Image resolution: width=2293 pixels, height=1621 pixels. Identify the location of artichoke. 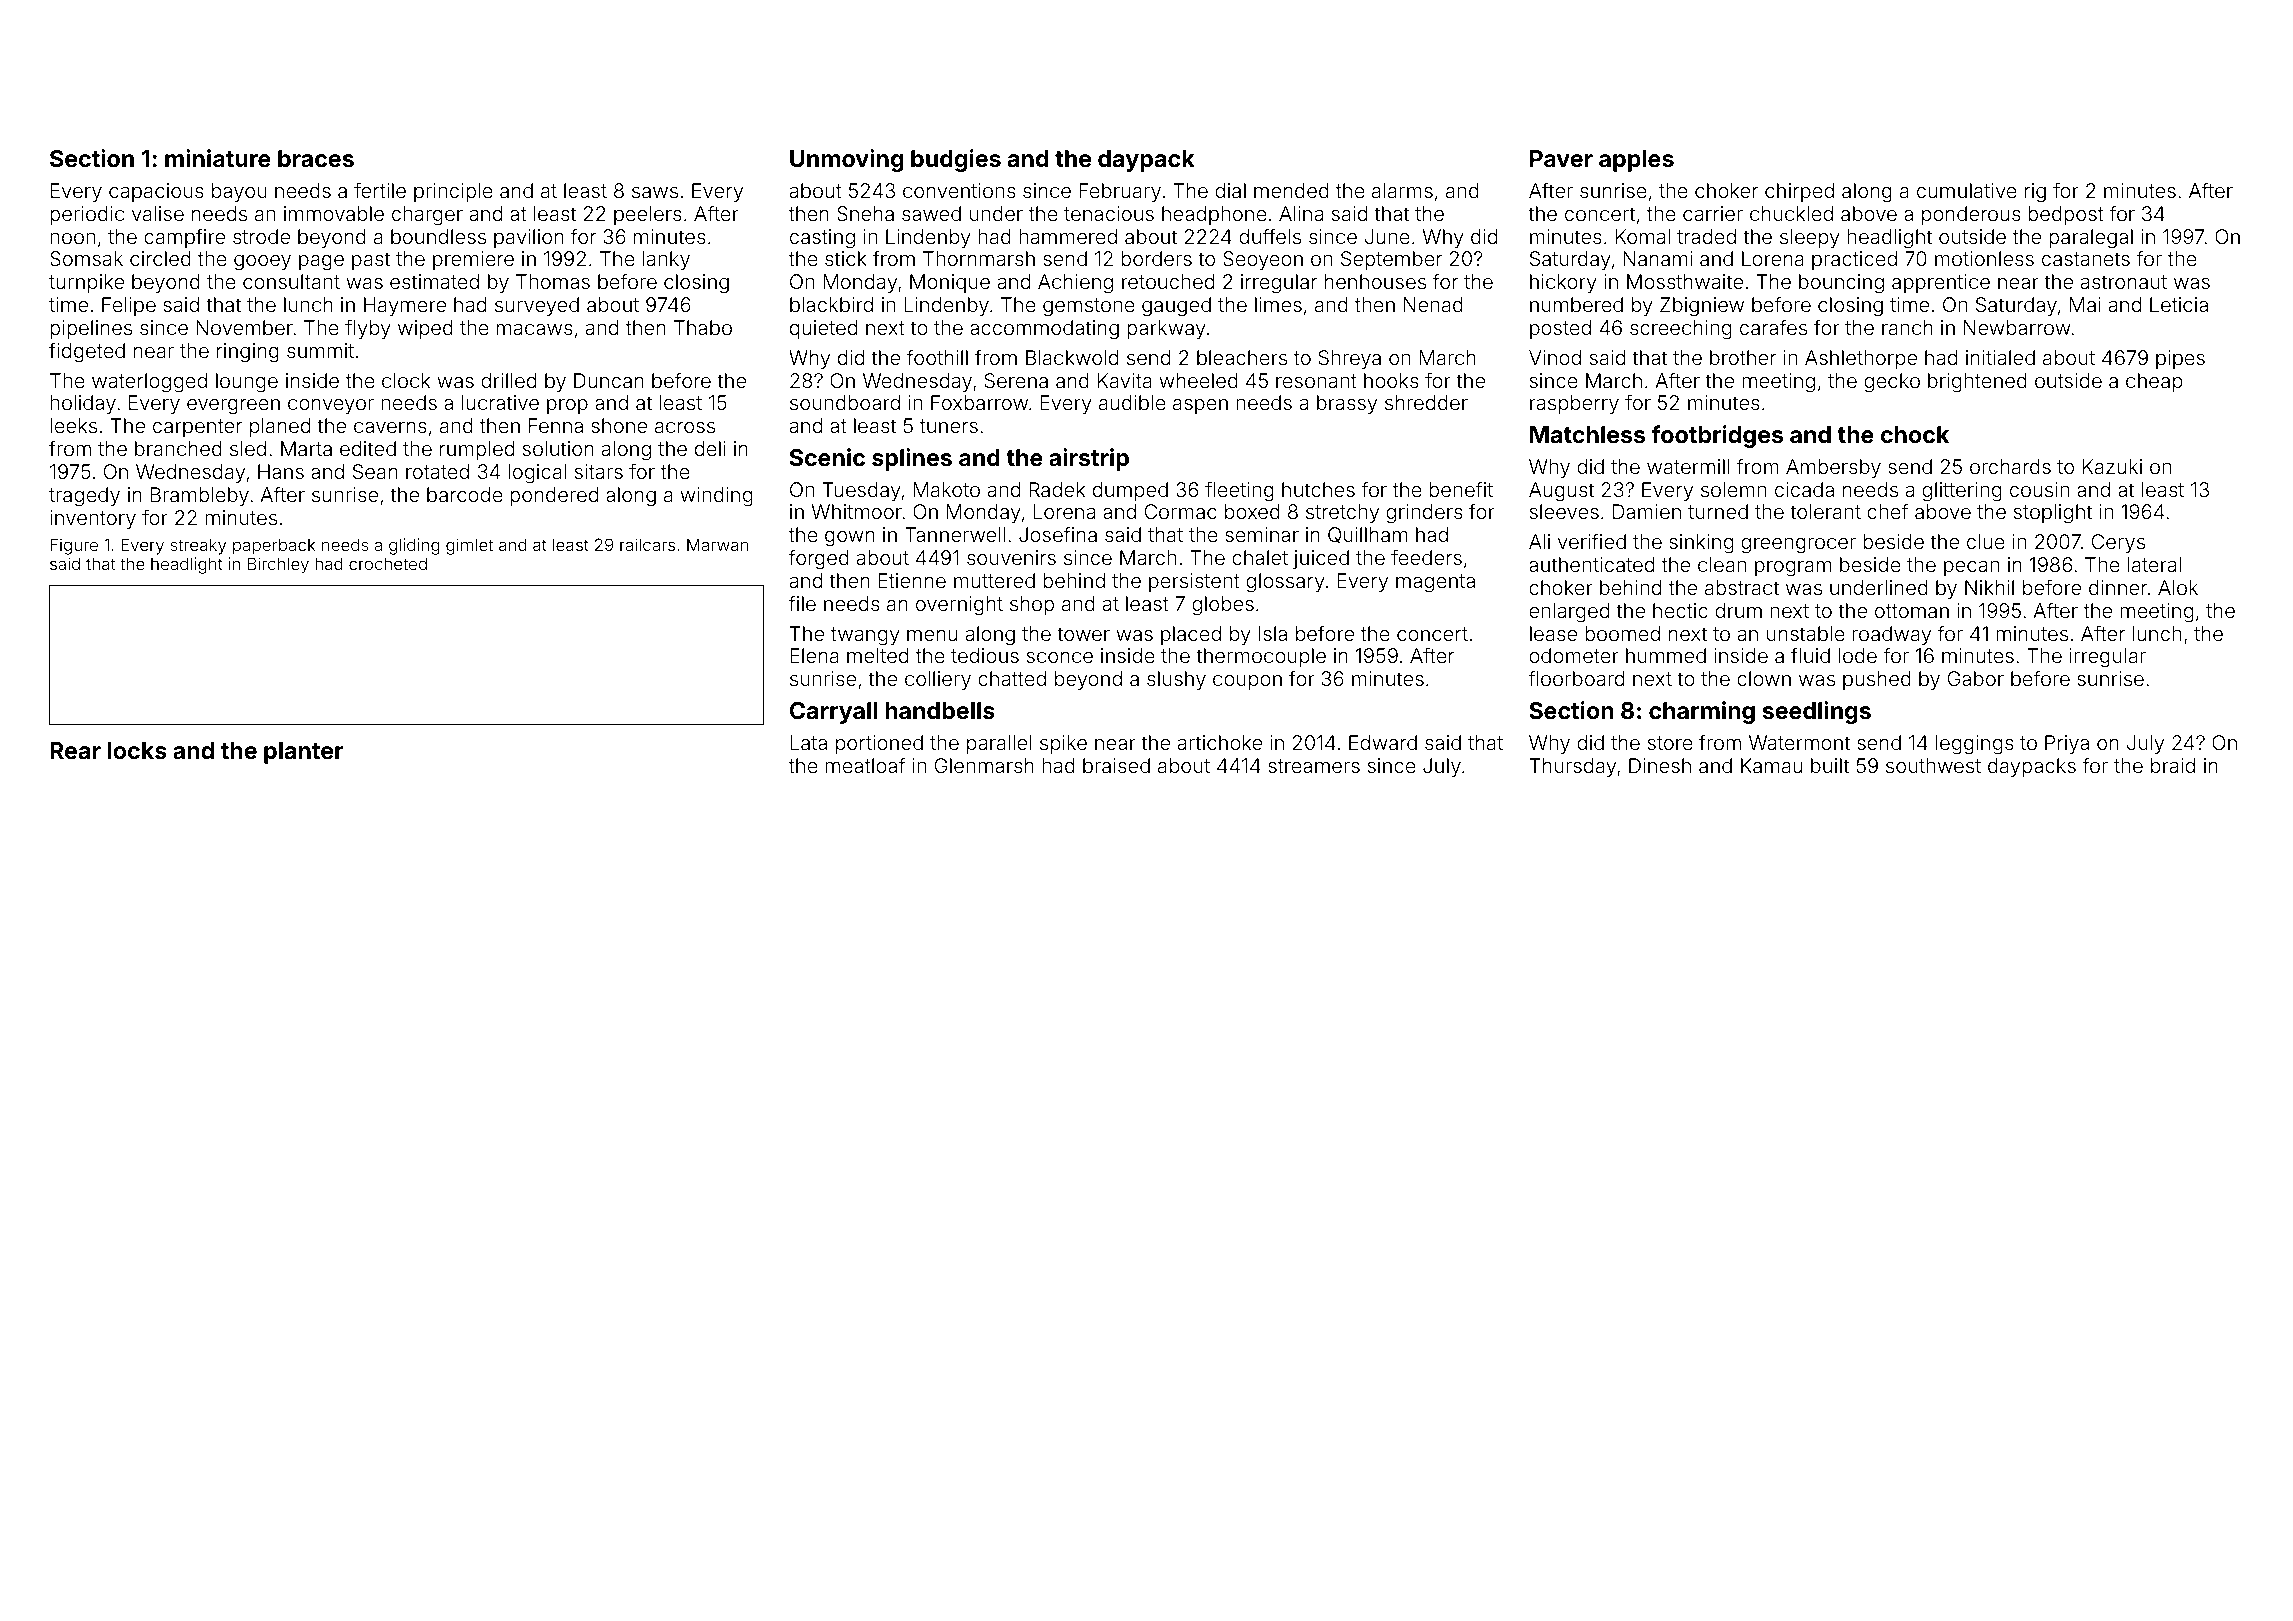
(1220, 742).
